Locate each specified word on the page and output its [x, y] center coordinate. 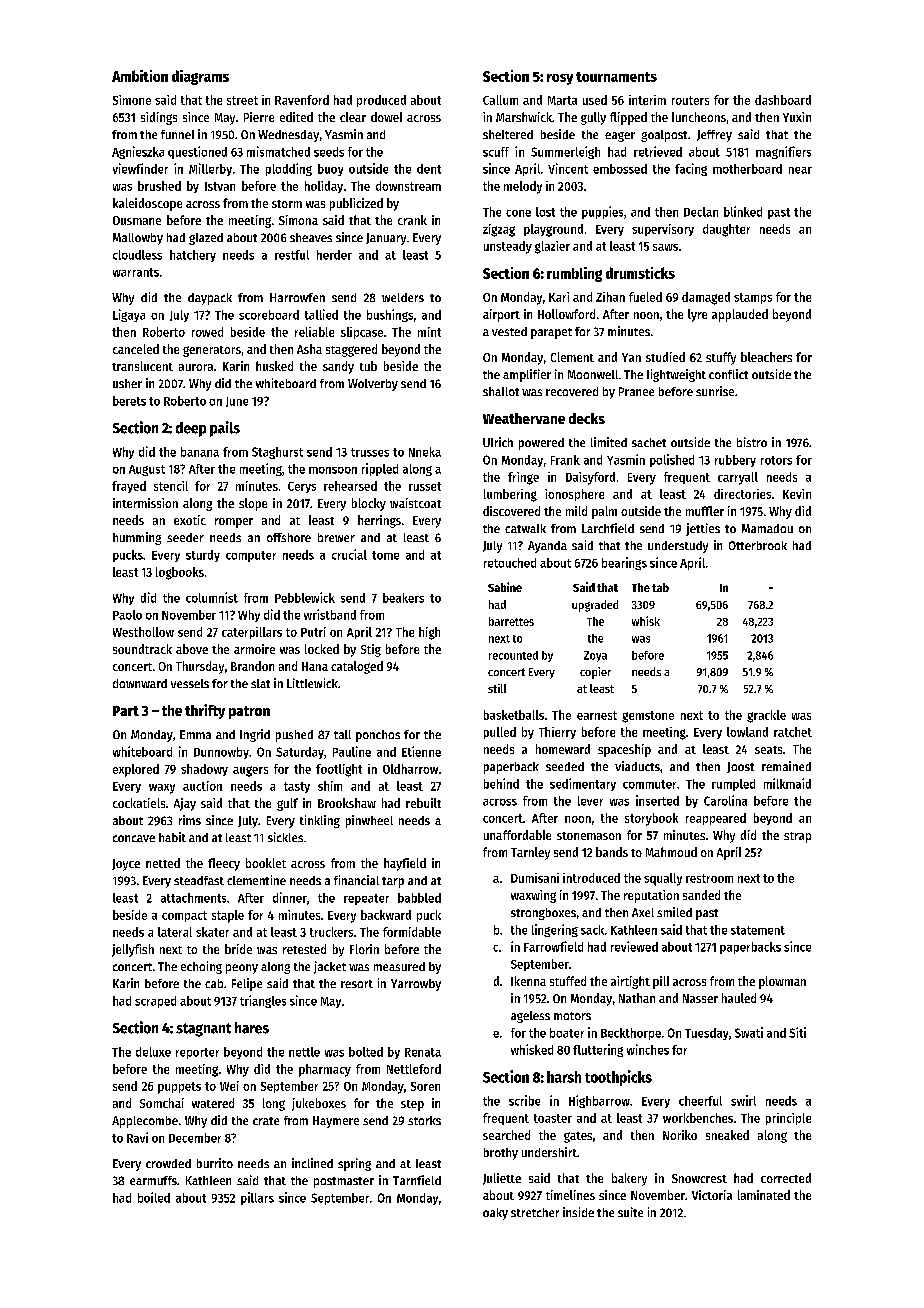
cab [214, 983]
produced [381, 101]
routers [690, 100]
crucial [349, 554]
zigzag [499, 230]
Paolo [127, 615]
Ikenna [528, 981]
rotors [776, 460]
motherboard [747, 169]
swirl [743, 1100]
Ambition [140, 76]
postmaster [344, 1182]
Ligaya [129, 315]
